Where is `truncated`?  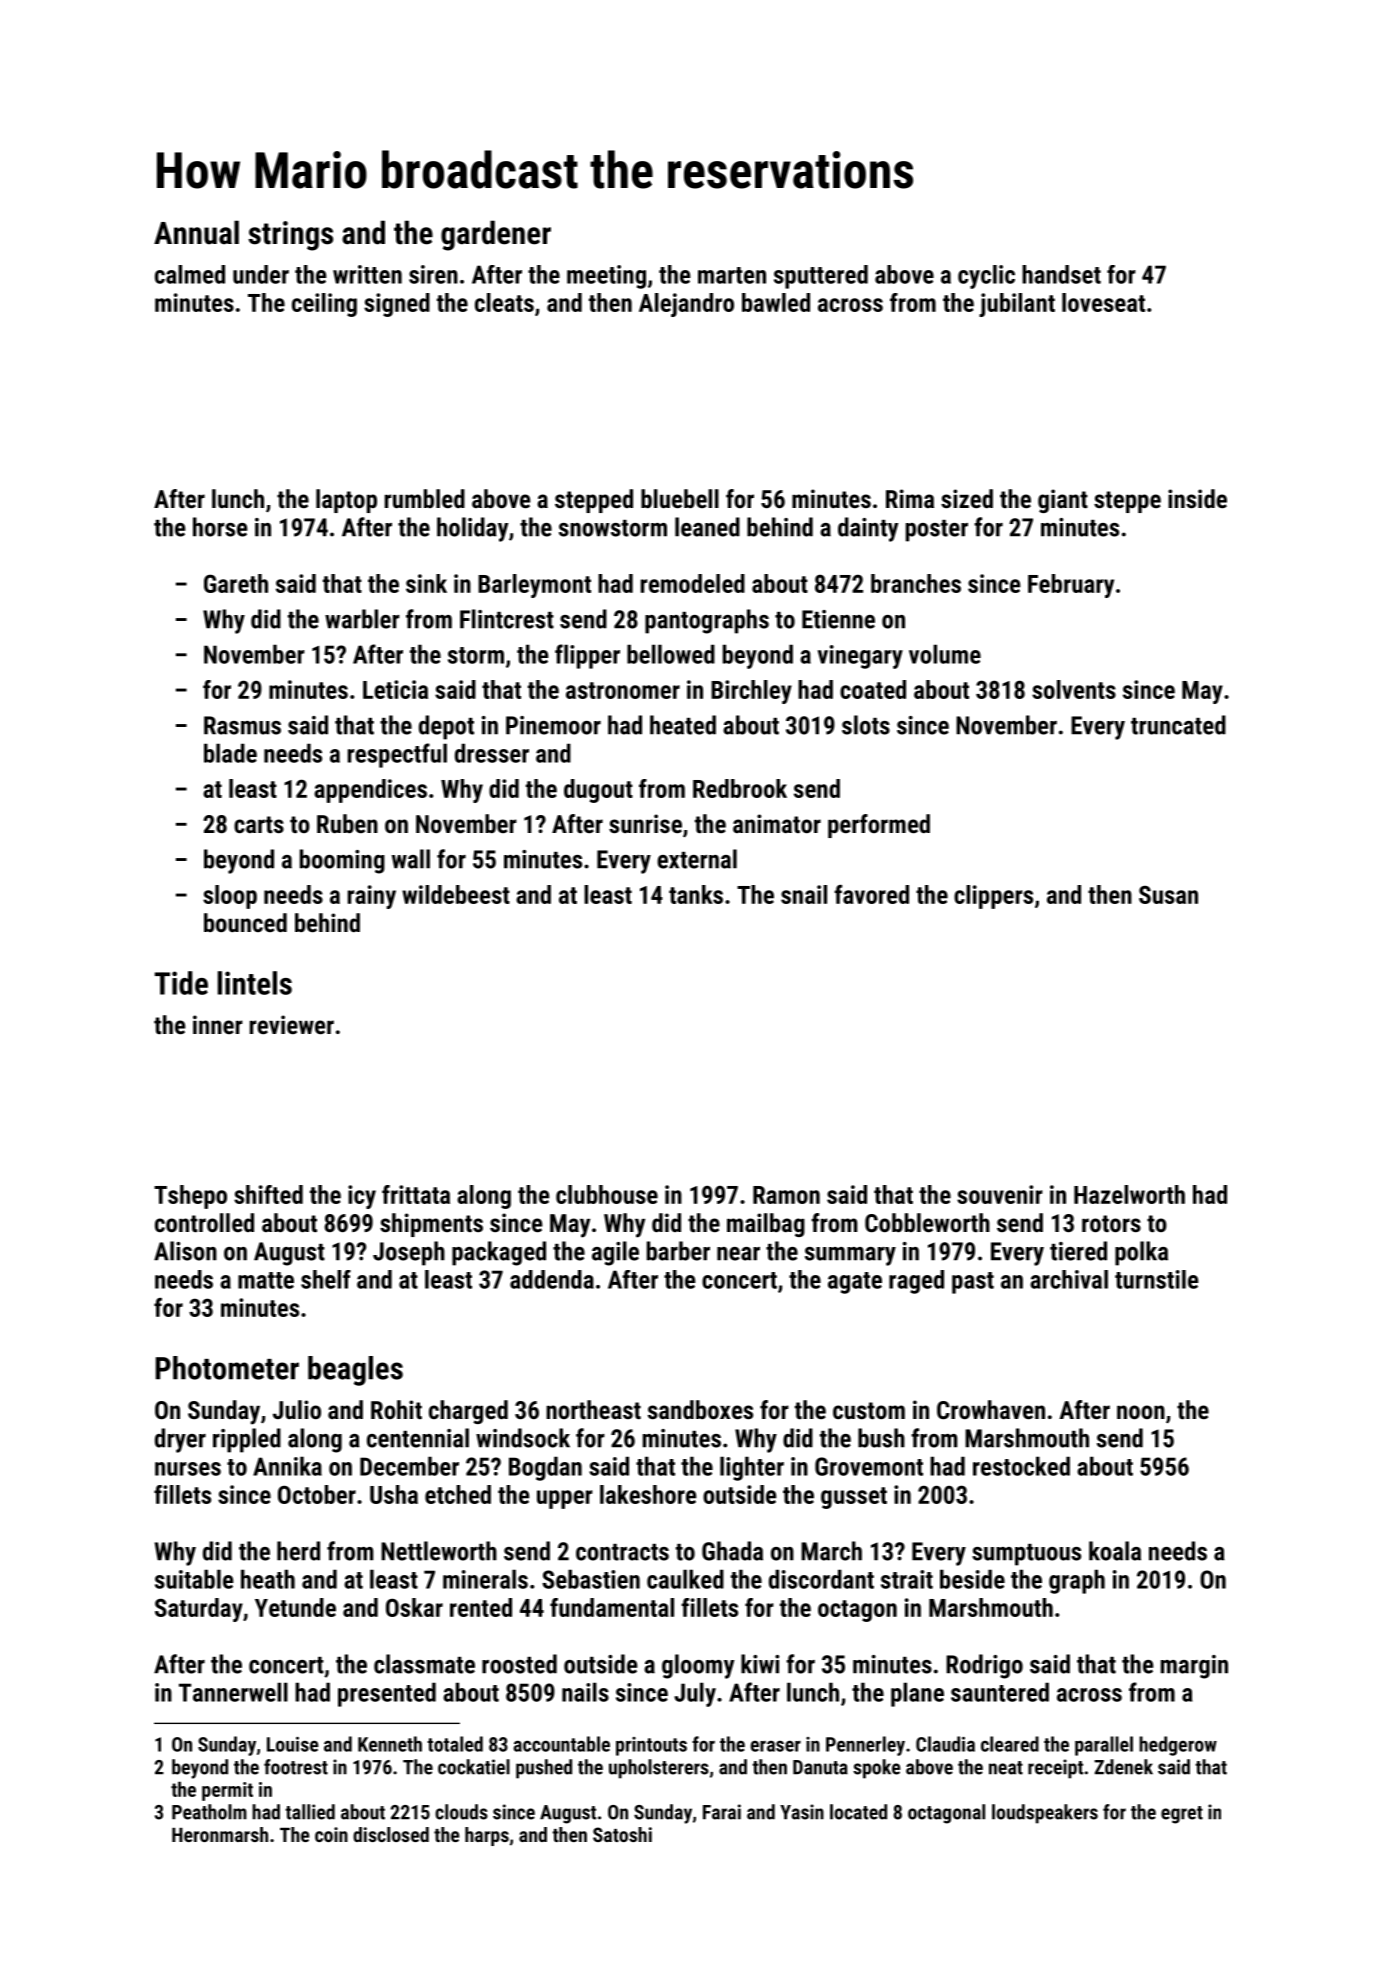
truncated is located at coordinates (1178, 725).
